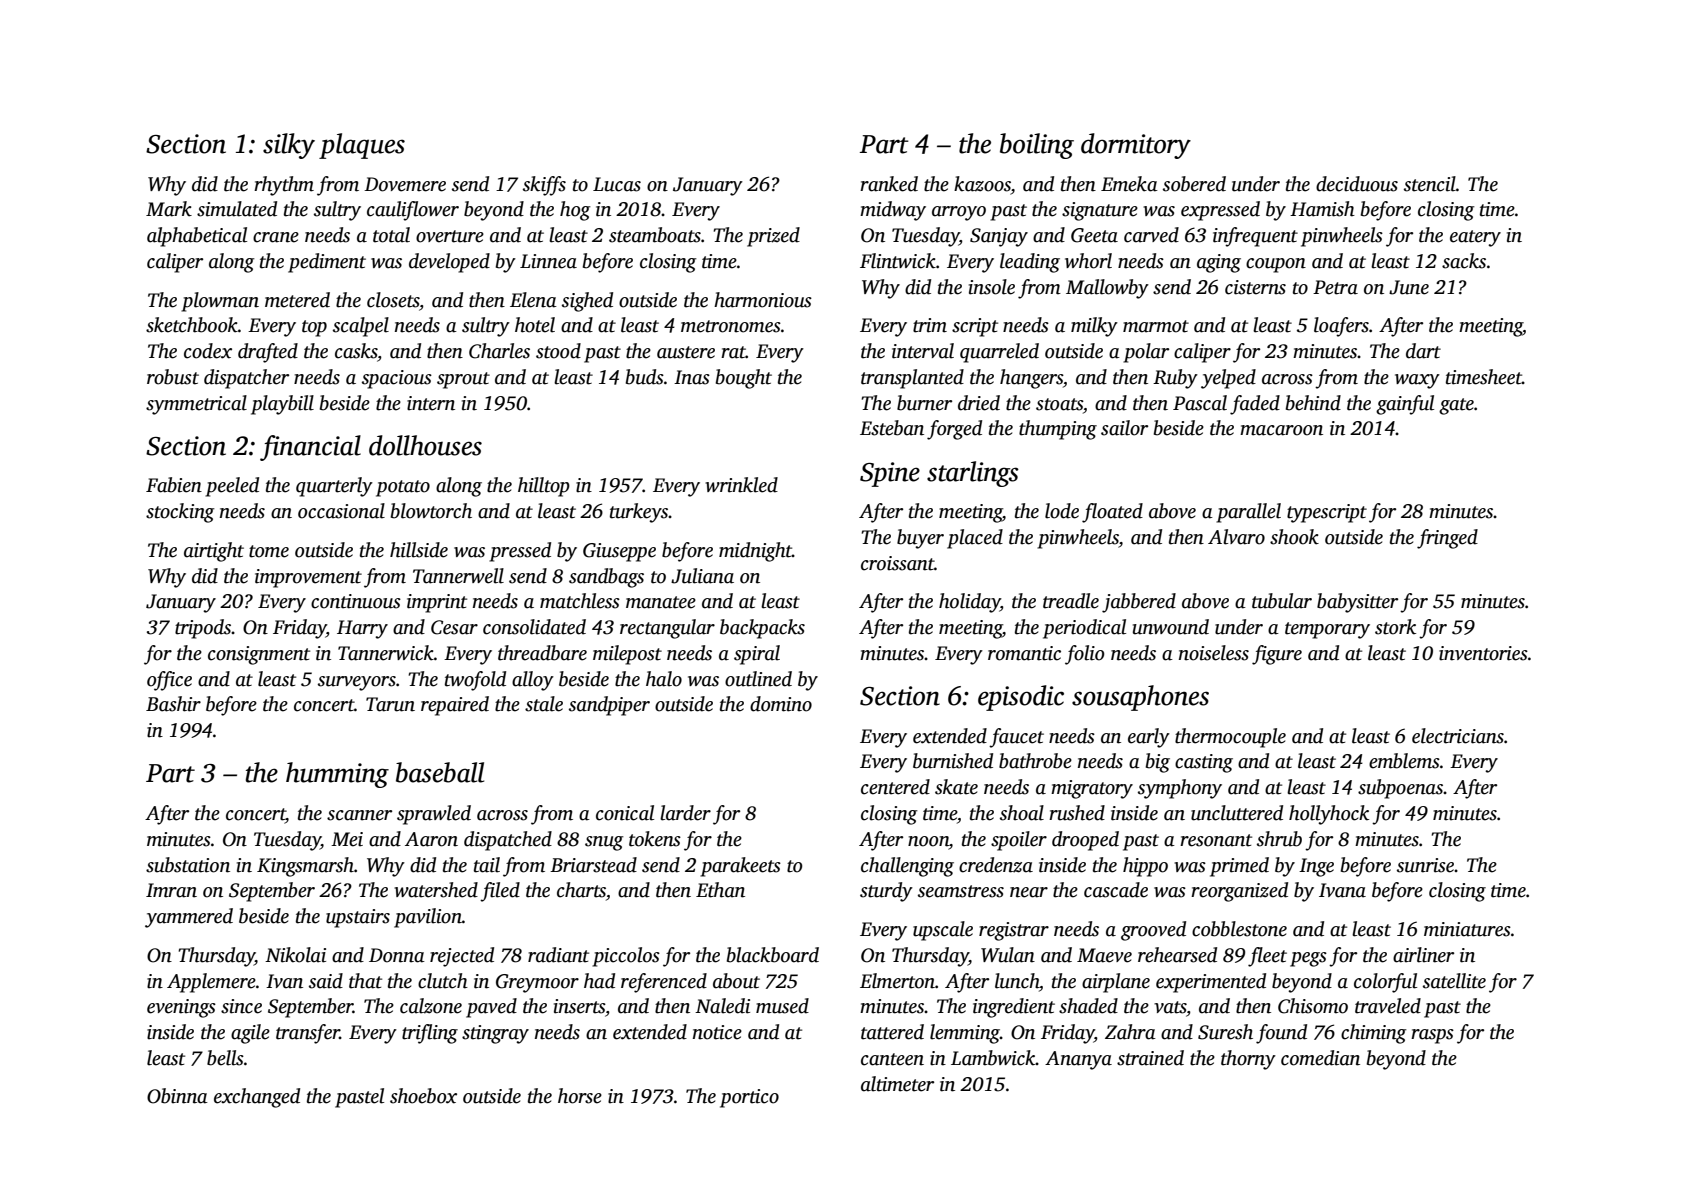 Image resolution: width=1681 pixels, height=1189 pixels. Describe the element at coordinates (423, 1096) in the screenshot. I see `shoebox` at that location.
